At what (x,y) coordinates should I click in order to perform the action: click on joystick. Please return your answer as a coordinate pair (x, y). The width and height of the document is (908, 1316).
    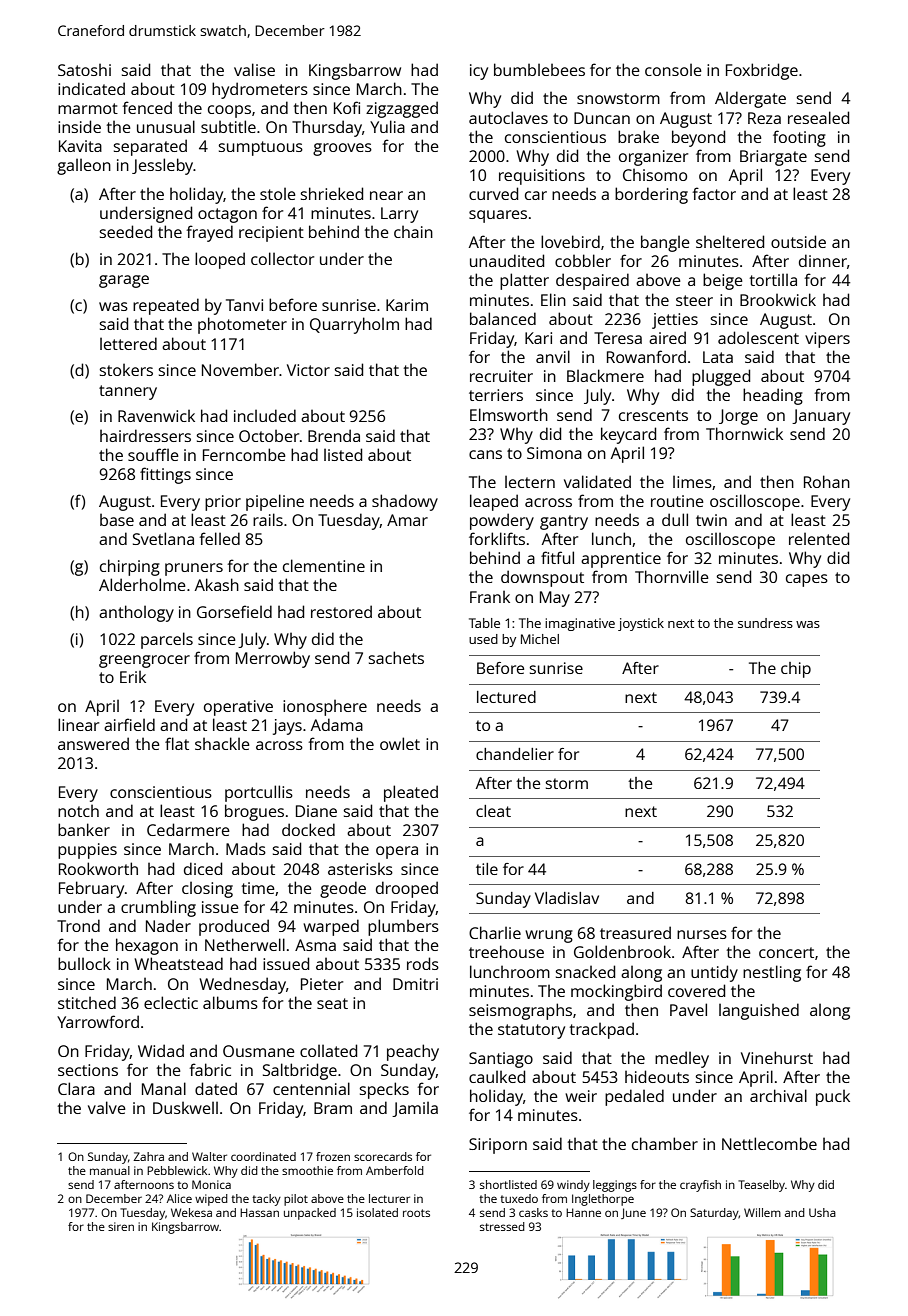
    Looking at the image, I should click on (641, 624).
